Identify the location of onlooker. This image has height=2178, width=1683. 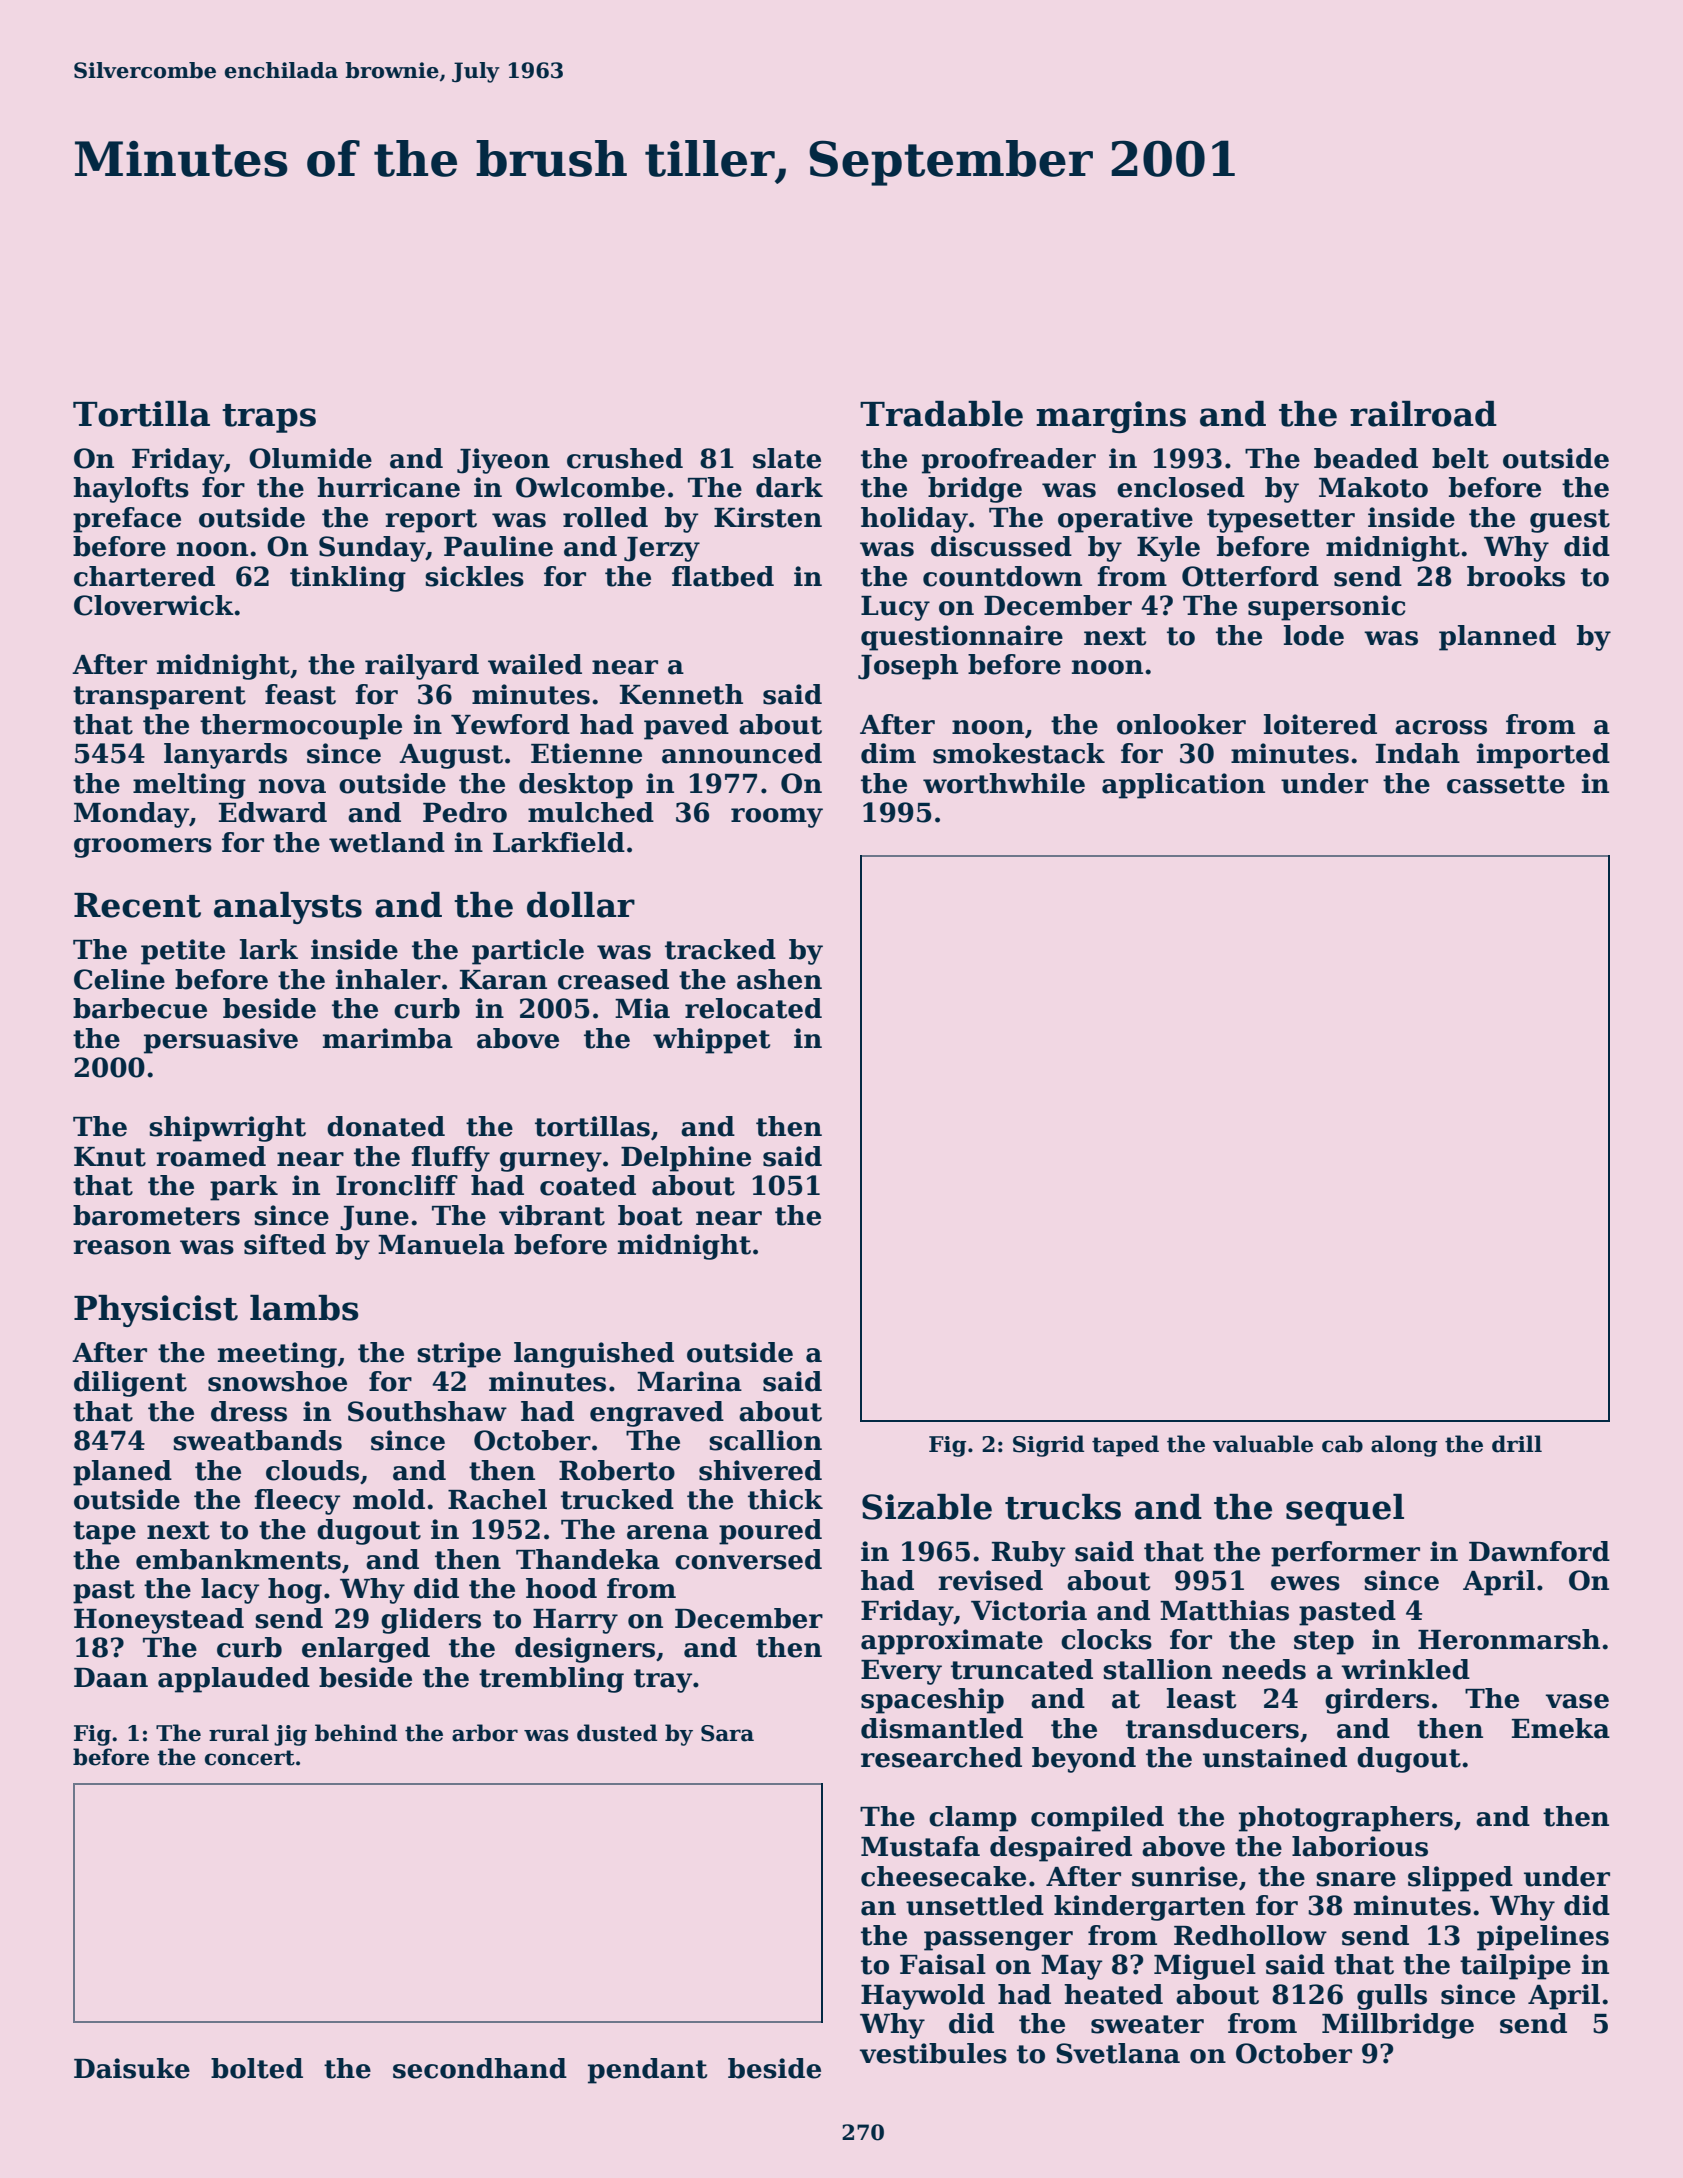
(1181, 724).
